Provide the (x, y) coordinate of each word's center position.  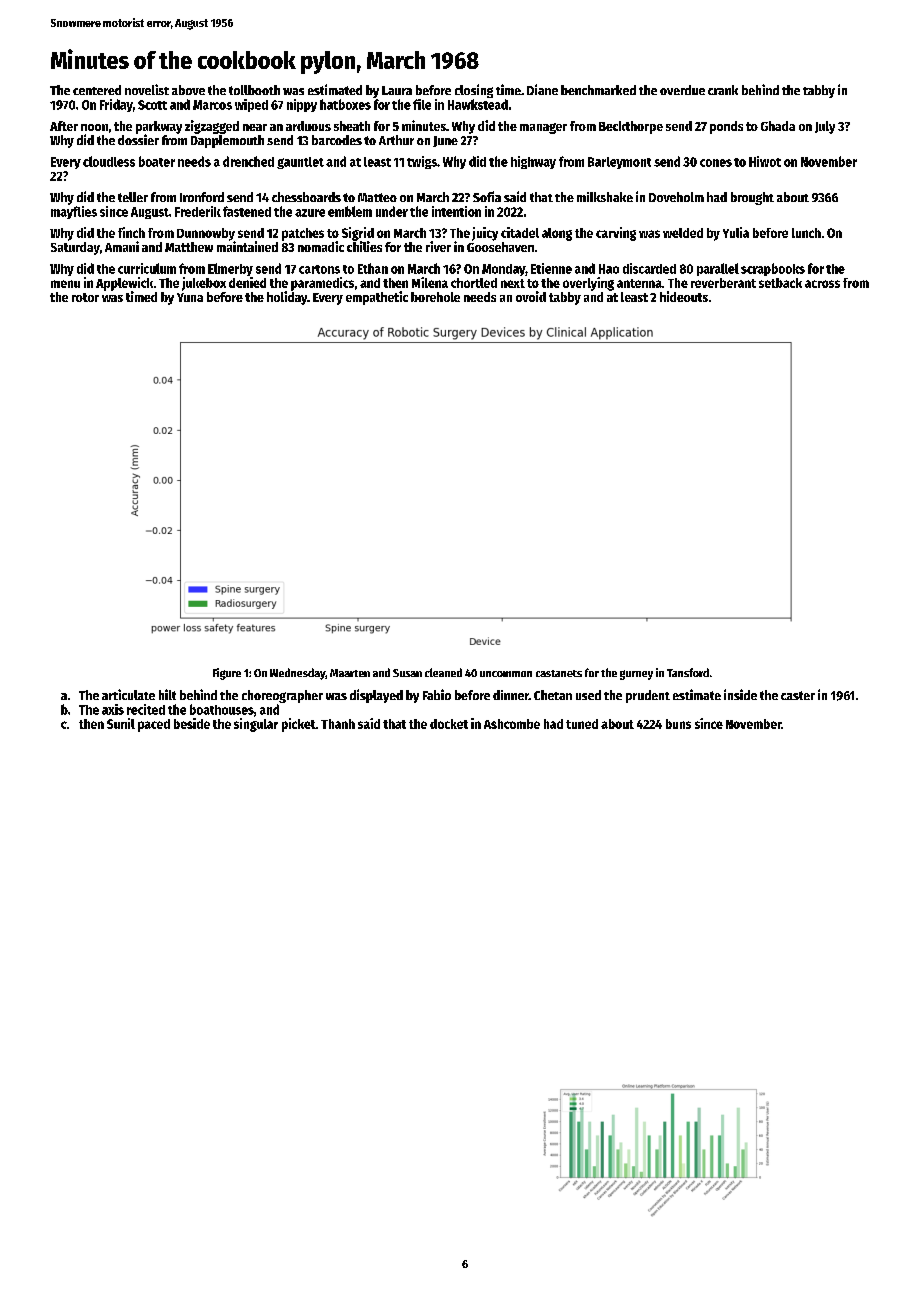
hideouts (684, 296)
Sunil (121, 723)
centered (97, 90)
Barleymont (619, 163)
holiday (287, 298)
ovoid (531, 296)
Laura (397, 90)
